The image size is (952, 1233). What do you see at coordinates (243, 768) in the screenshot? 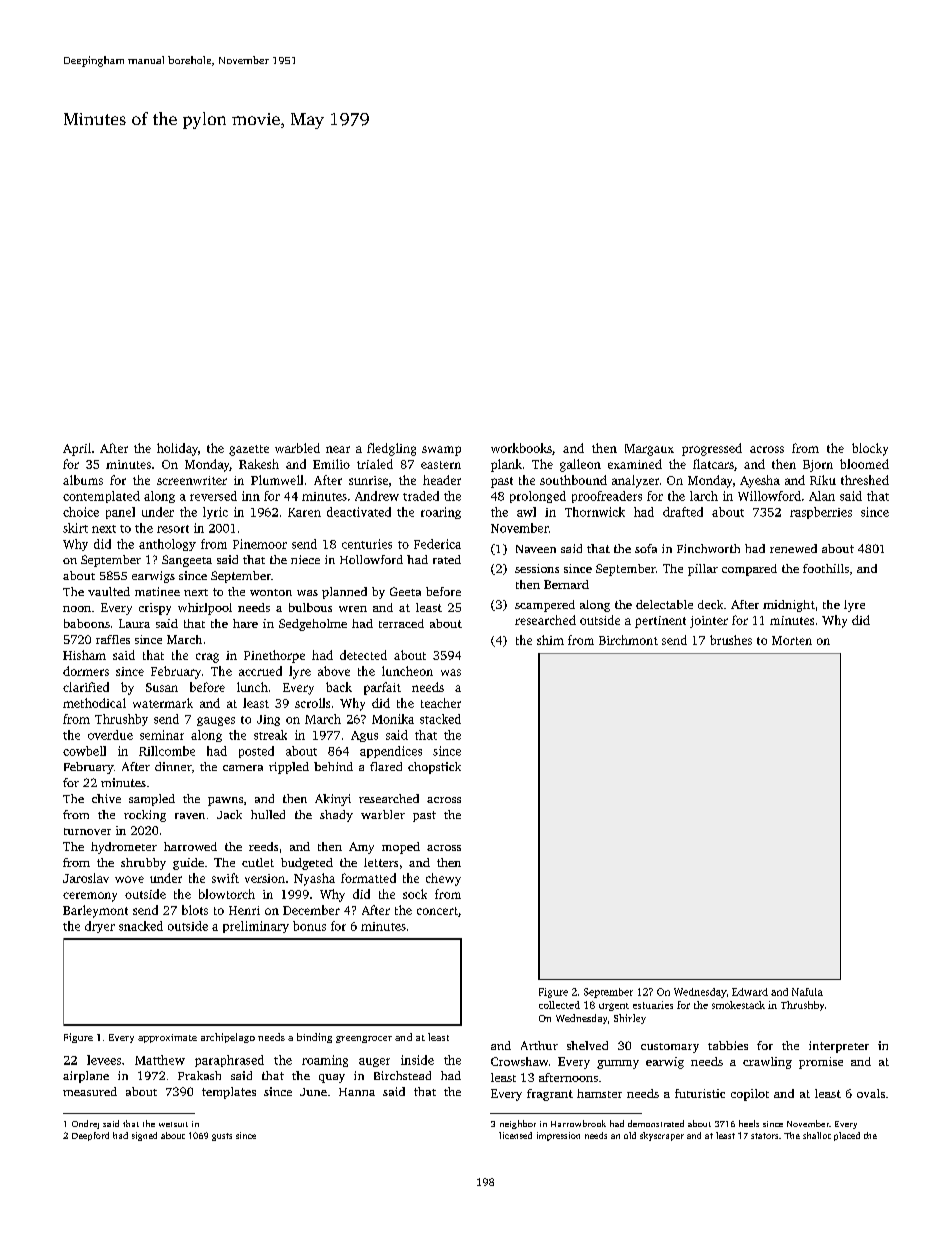
I see `camera` at bounding box center [243, 768].
